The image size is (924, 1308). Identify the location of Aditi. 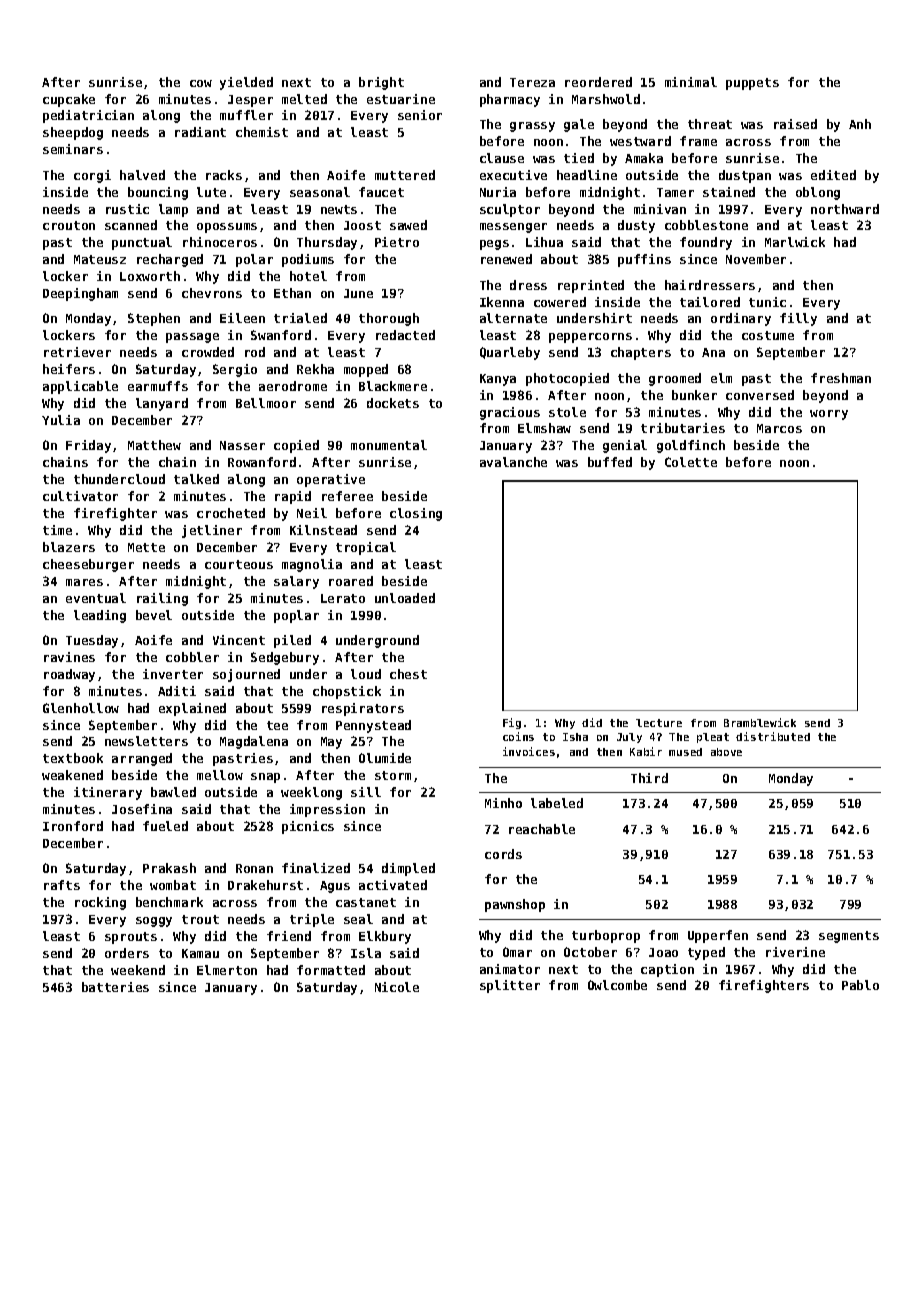
(177, 691).
